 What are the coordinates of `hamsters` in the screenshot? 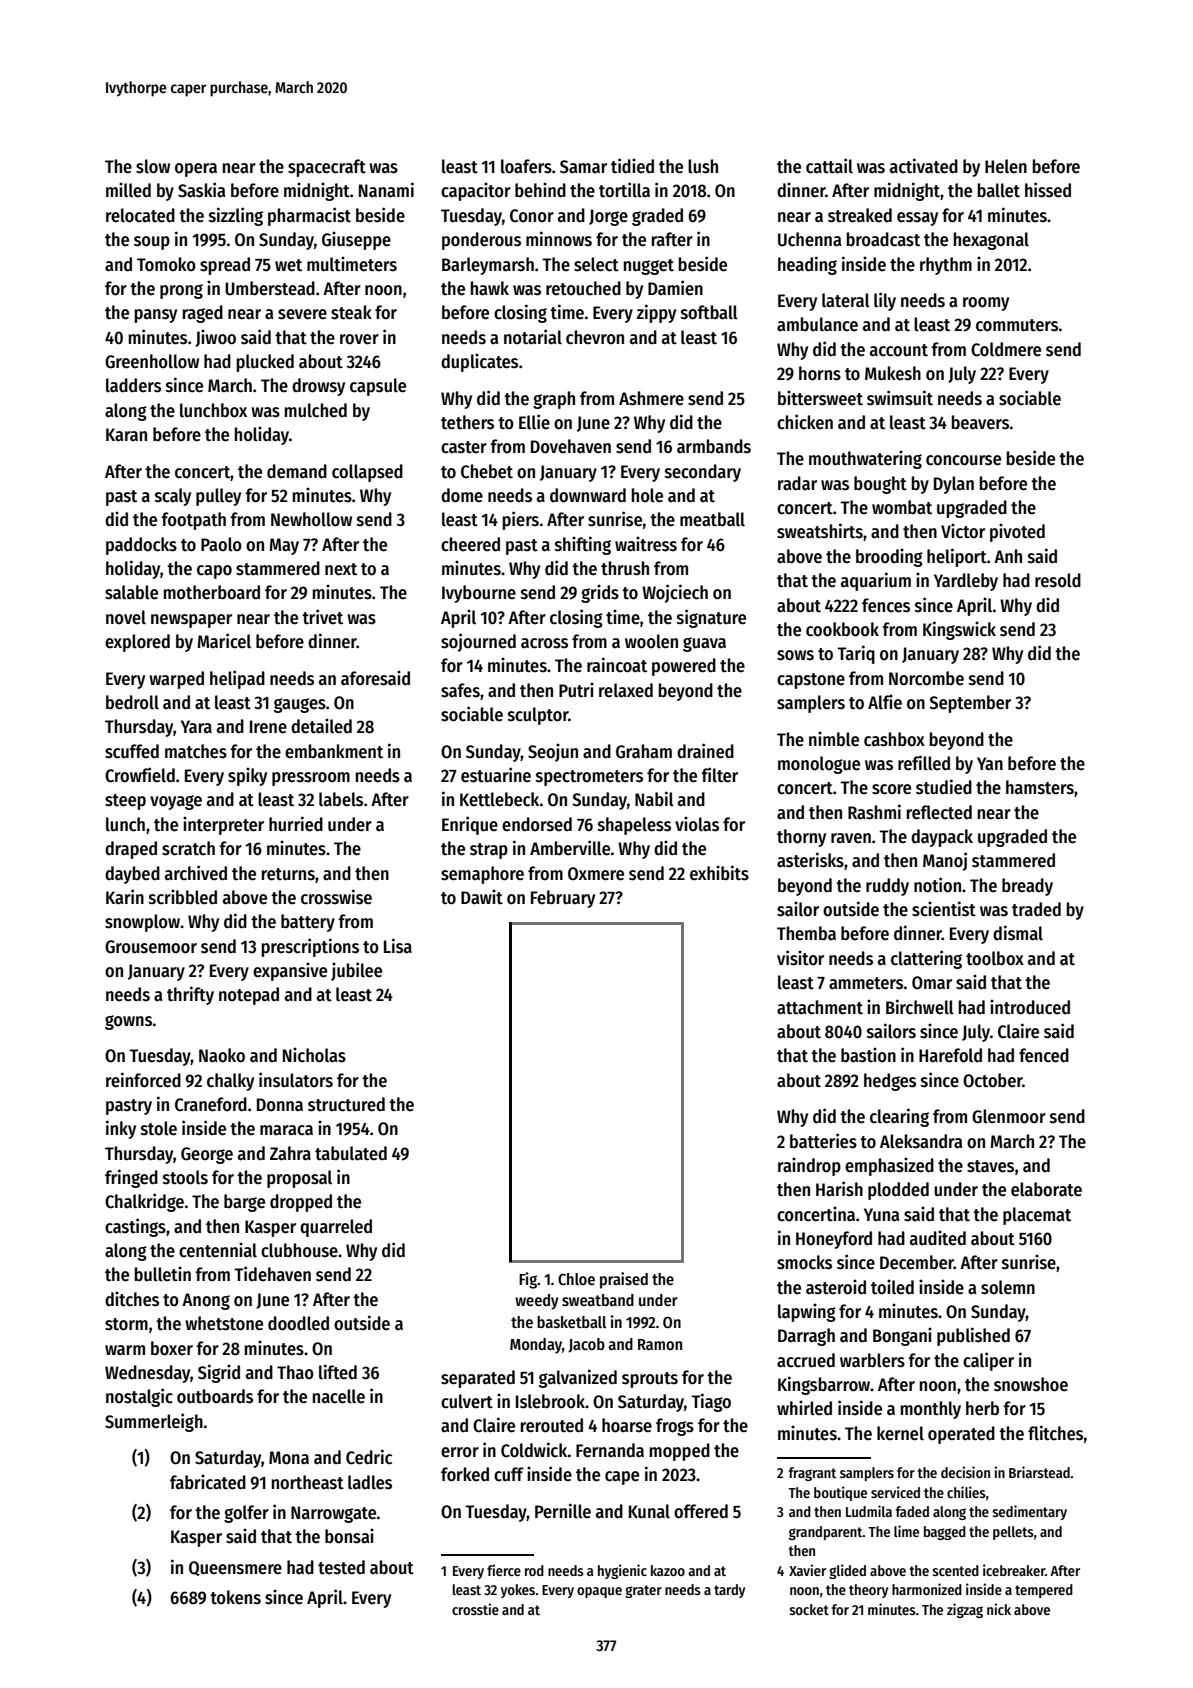 It's located at (1040, 787).
